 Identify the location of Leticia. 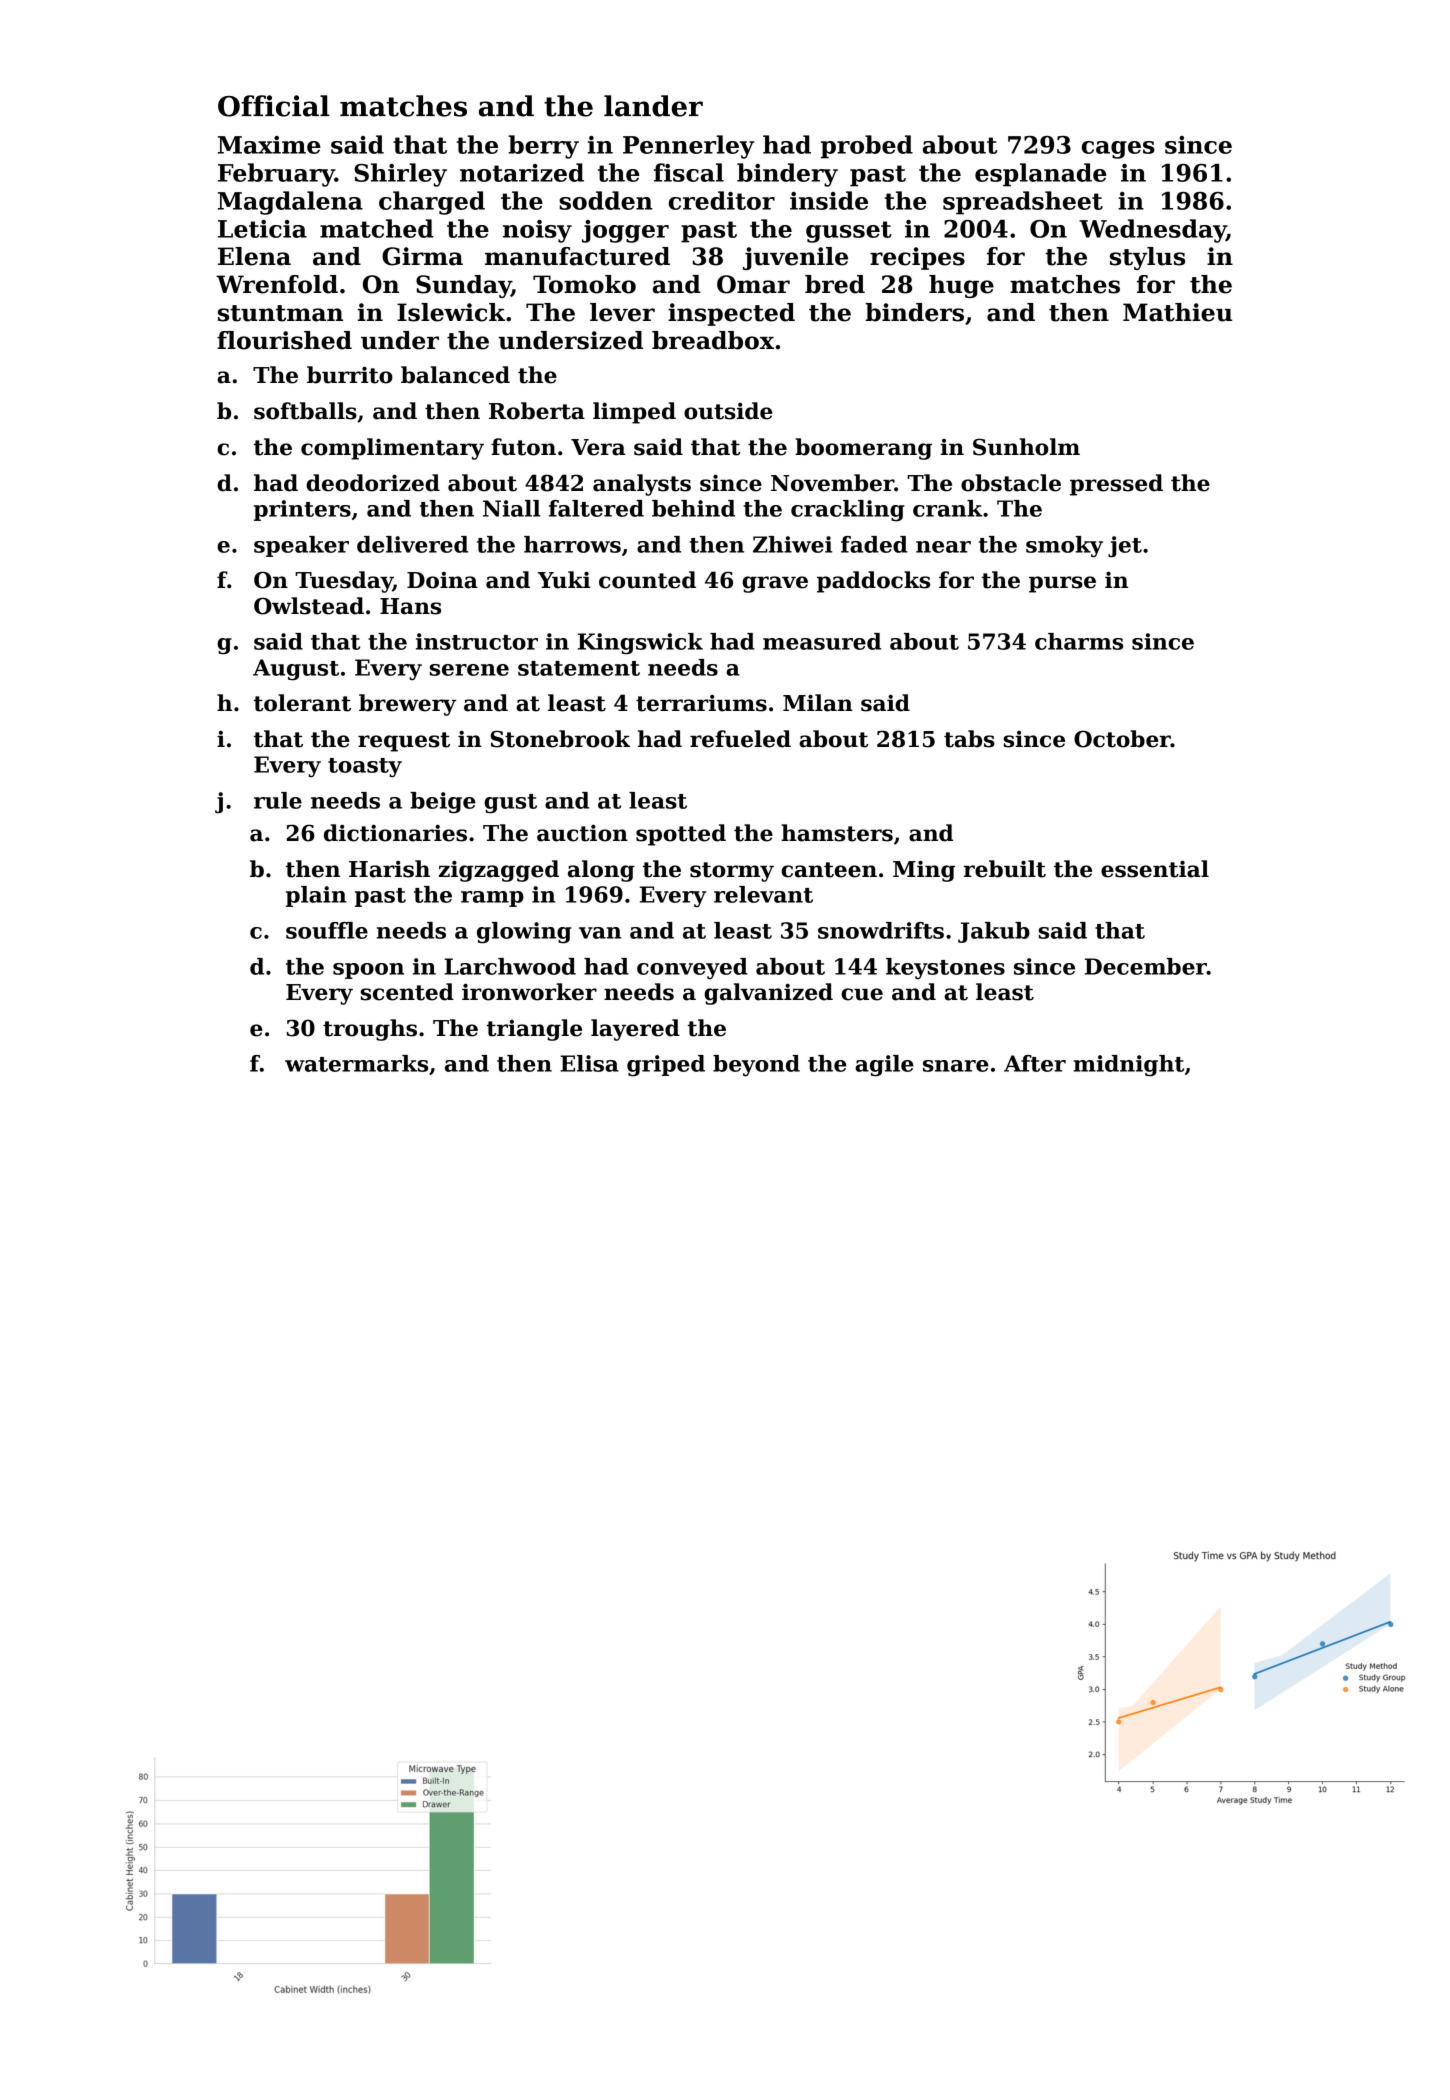
(262, 229).
